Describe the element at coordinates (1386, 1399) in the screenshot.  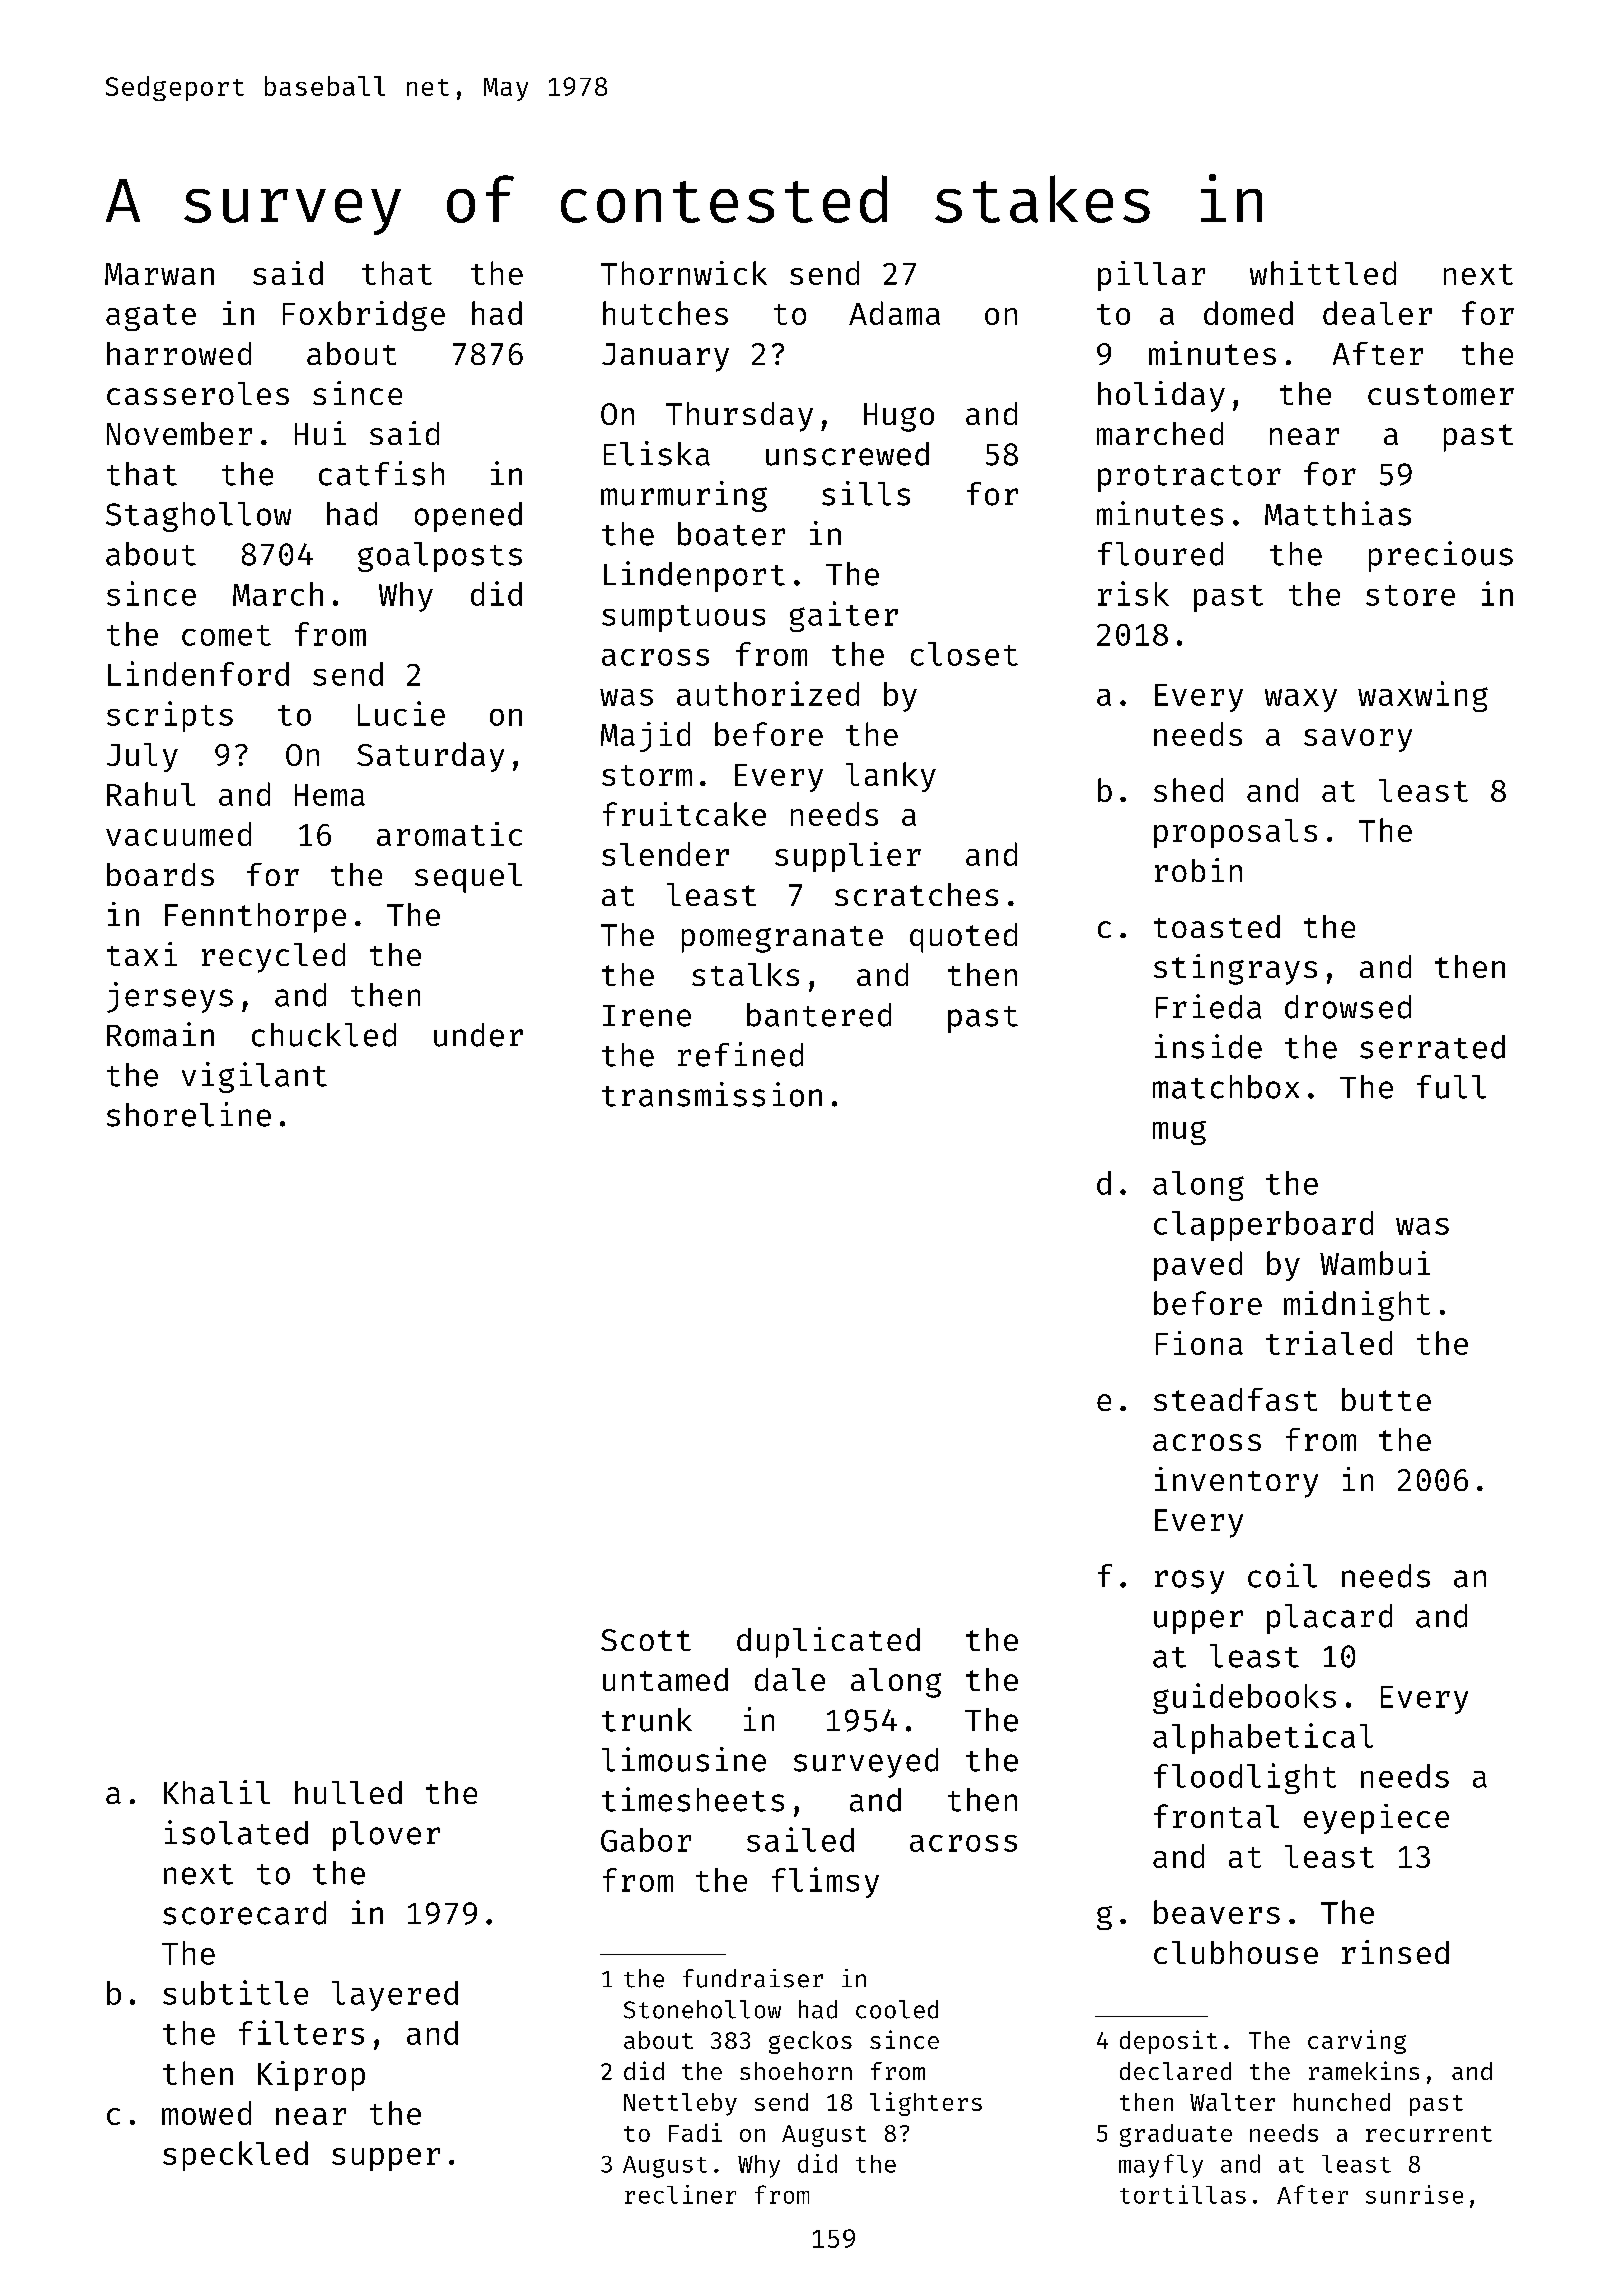
I see `butte` at that location.
